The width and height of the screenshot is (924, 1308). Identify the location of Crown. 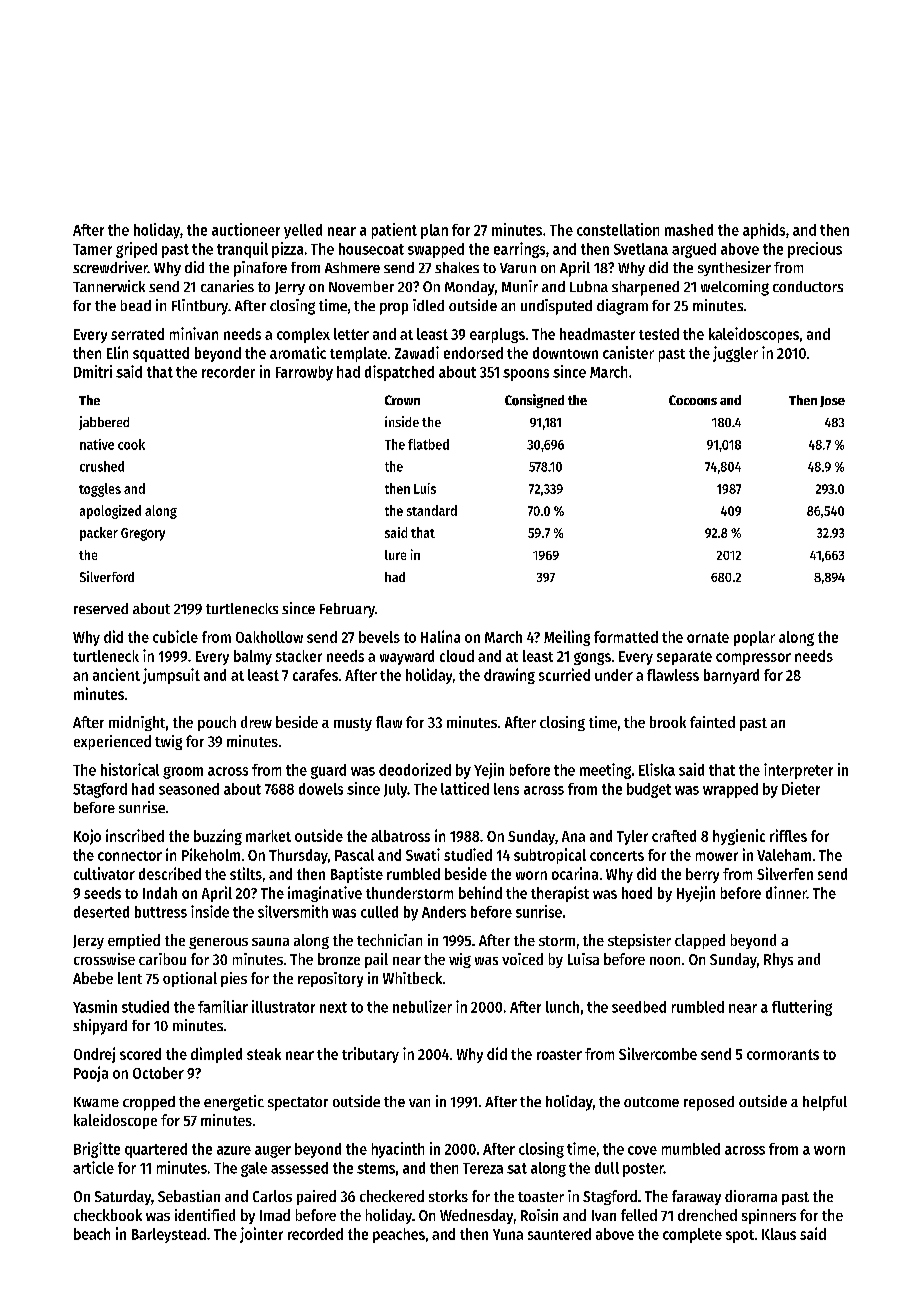
(402, 400).
